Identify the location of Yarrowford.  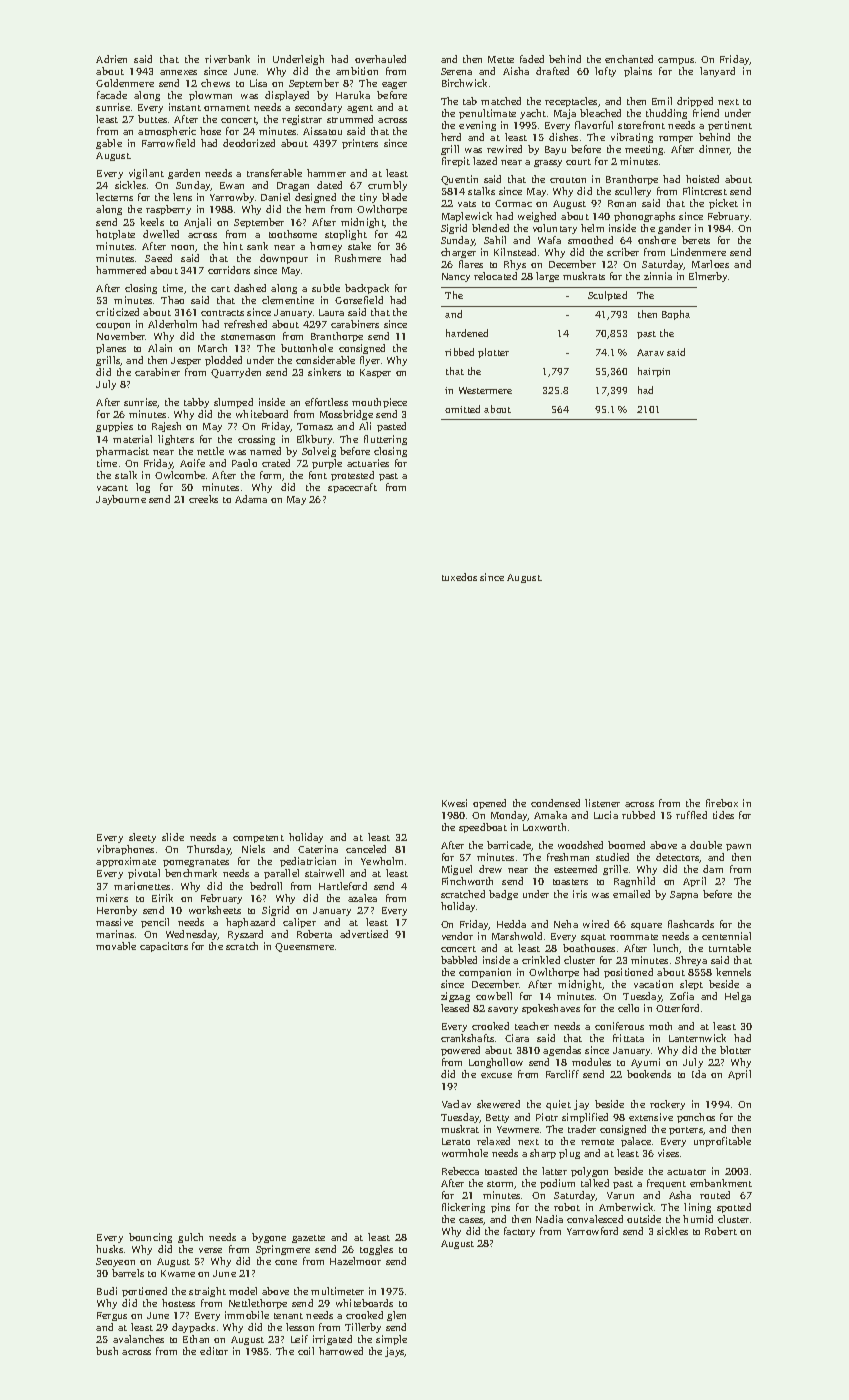
(592, 1231).
